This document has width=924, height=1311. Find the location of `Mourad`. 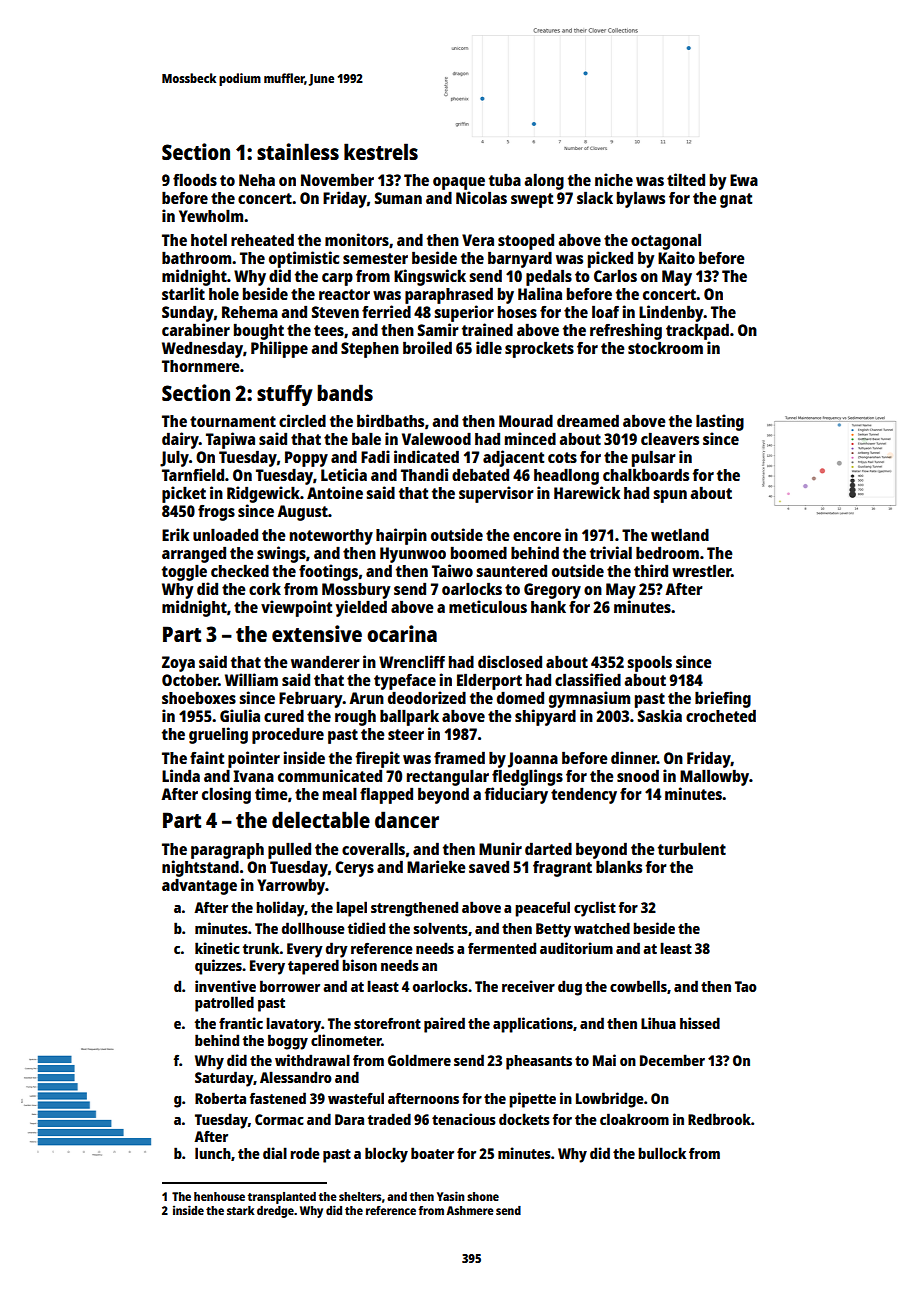

Mourad is located at coordinates (526, 421).
